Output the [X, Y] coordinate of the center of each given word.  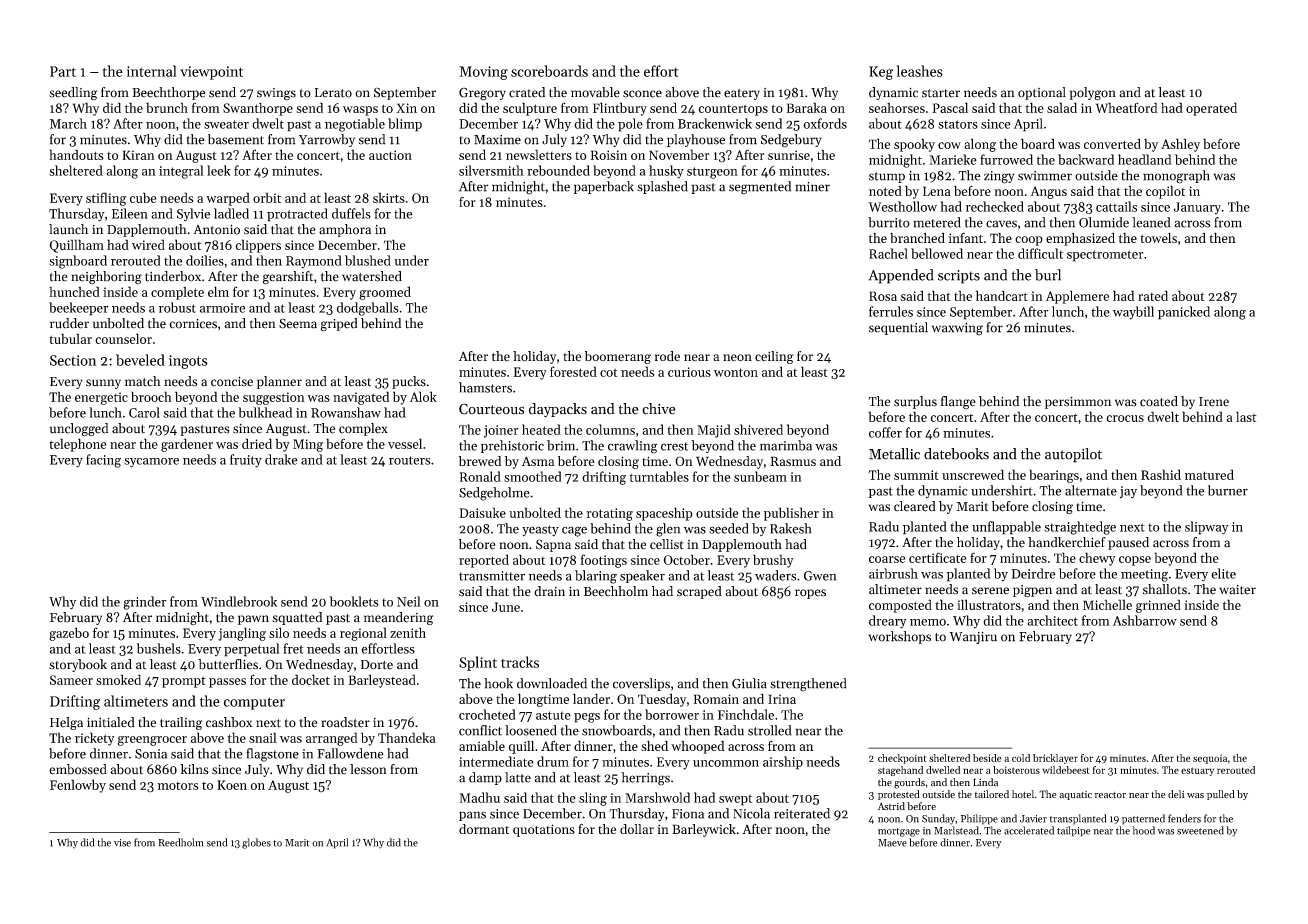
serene [990, 591]
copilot [1165, 192]
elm [218, 291]
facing [103, 461]
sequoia [1210, 759]
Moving [483, 73]
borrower [672, 714]
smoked [118, 679]
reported [484, 561]
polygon [1093, 94]
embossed [78, 769]
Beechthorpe [169, 93]
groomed [385, 293]
